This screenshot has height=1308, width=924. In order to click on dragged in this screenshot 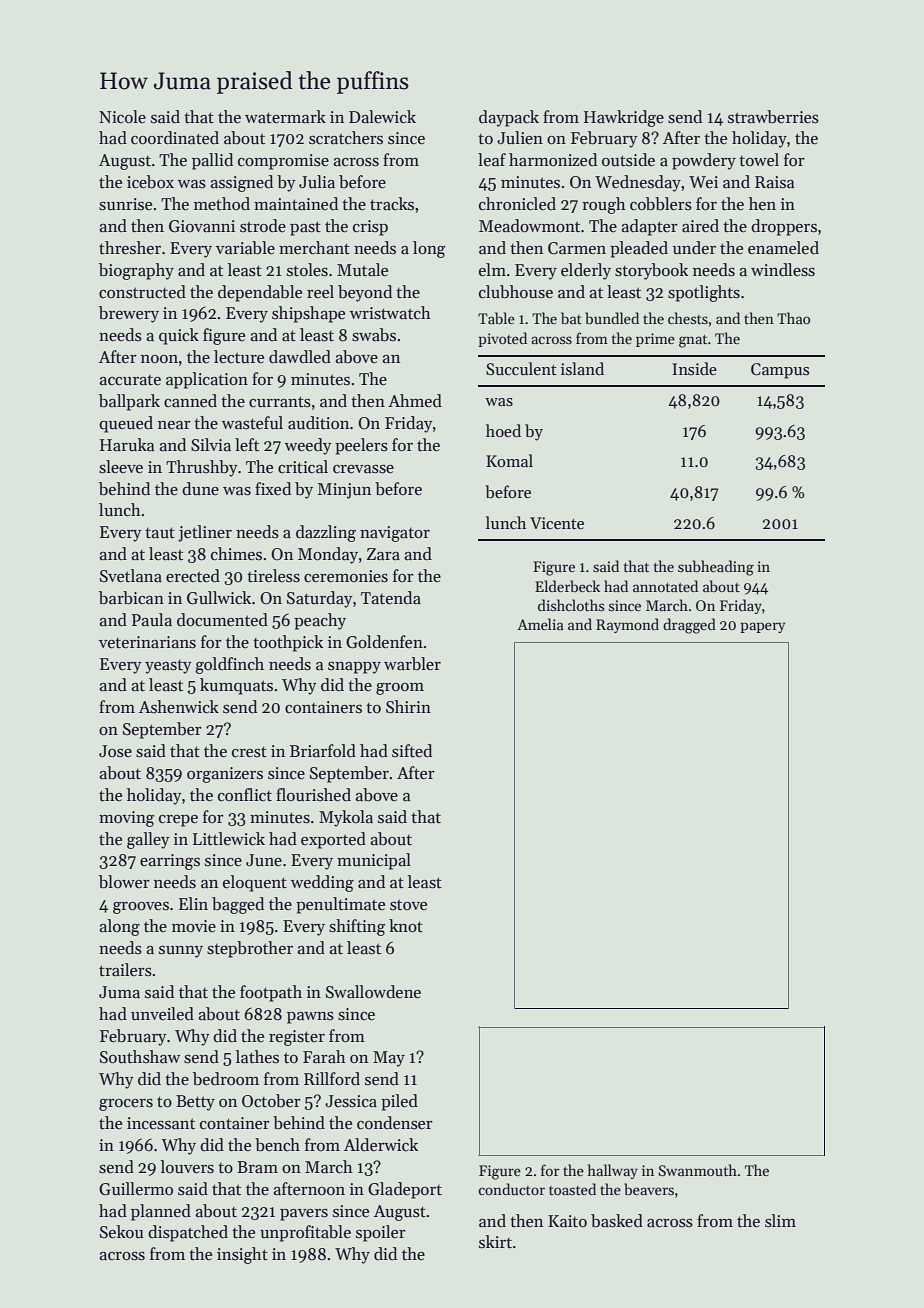, I will do `click(689, 626)`.
